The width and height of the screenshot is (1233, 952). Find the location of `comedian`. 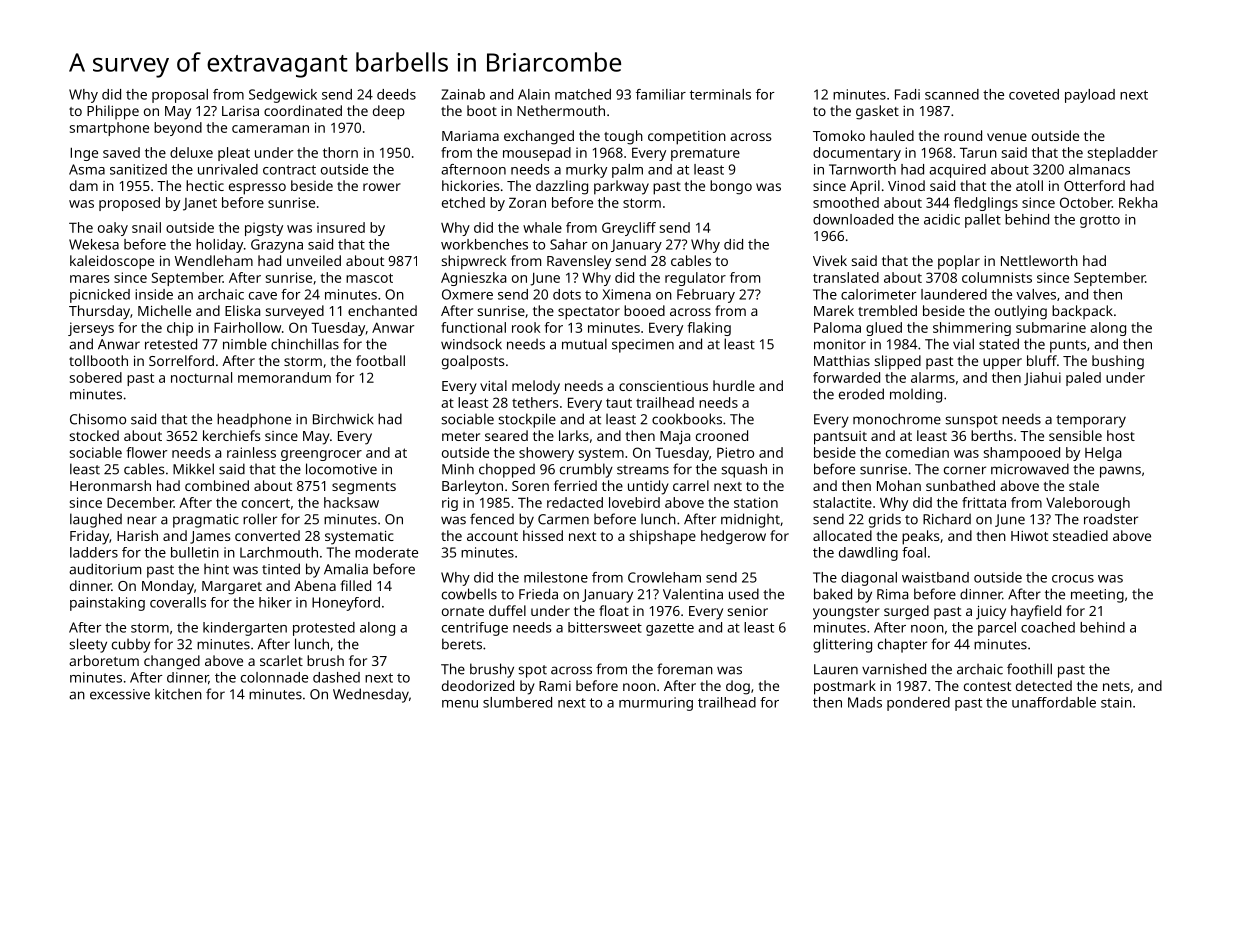

comedian is located at coordinates (917, 452).
